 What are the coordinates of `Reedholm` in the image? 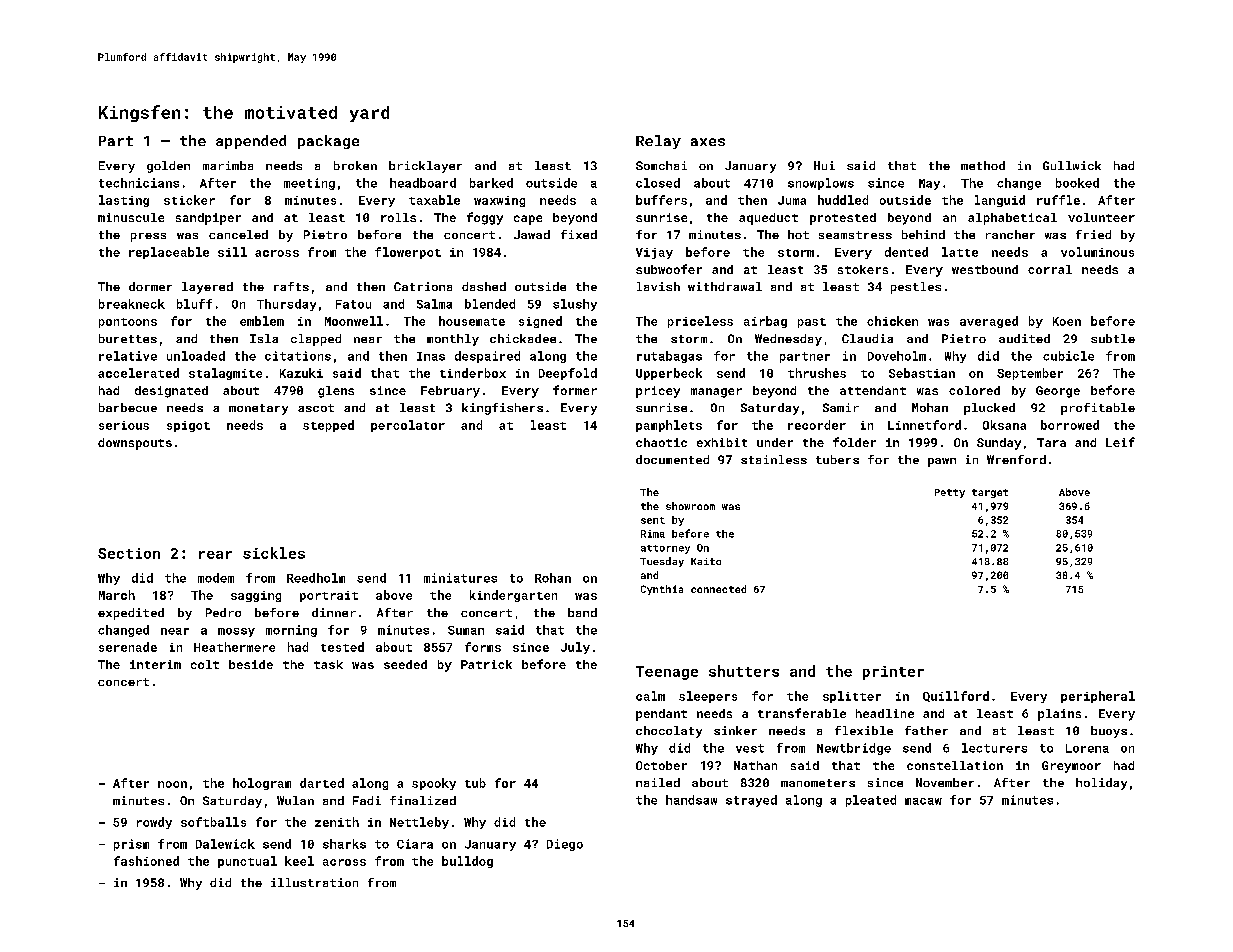 It's located at (316, 578).
